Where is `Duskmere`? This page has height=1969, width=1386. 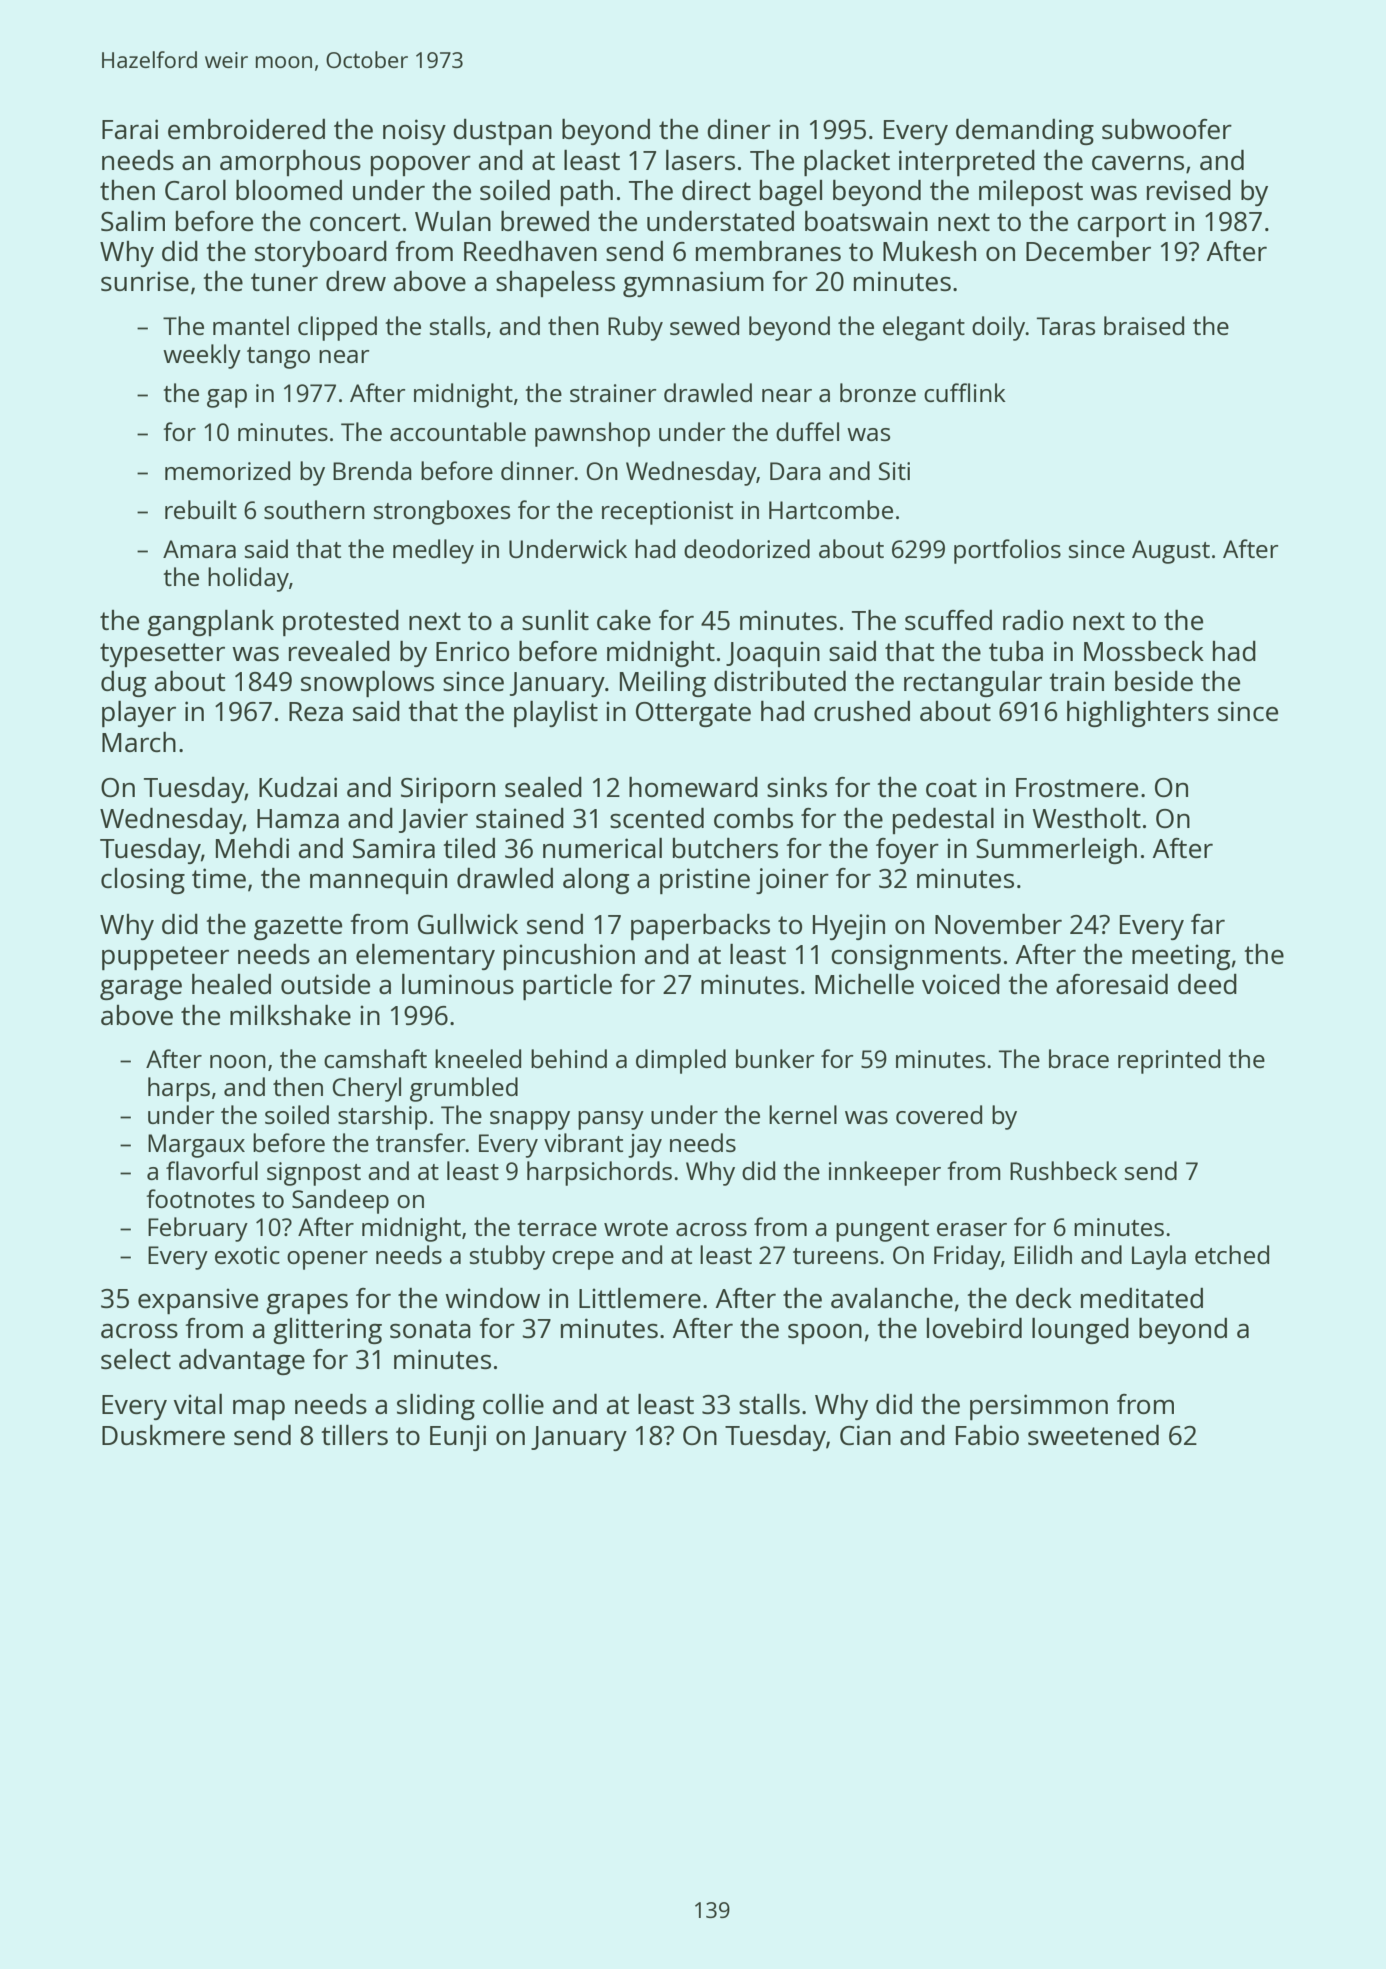
Duskmere is located at coordinates (163, 1435).
